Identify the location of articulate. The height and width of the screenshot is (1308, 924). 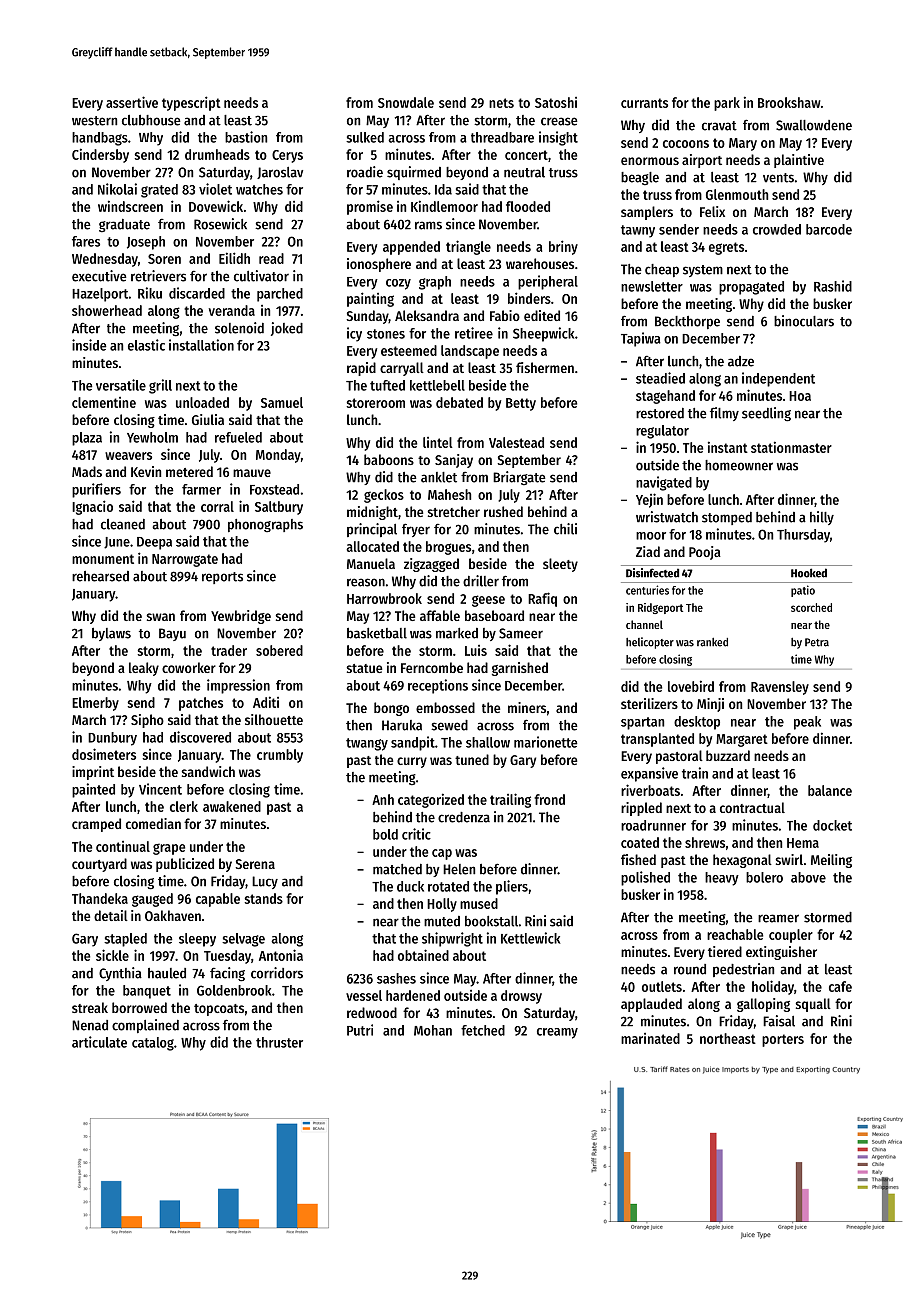
(99, 1042).
